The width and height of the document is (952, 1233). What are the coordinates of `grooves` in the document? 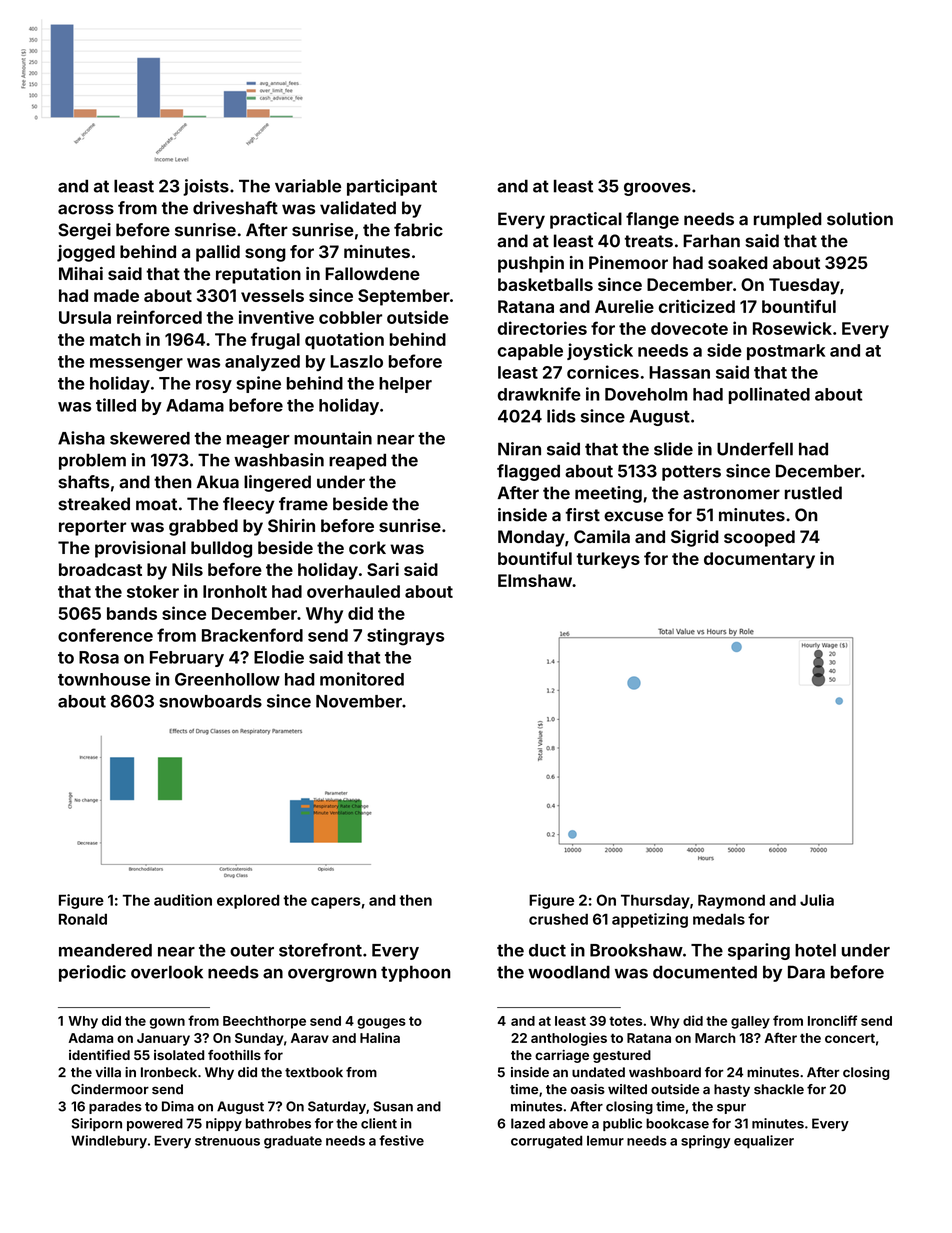 It's located at (657, 189).
